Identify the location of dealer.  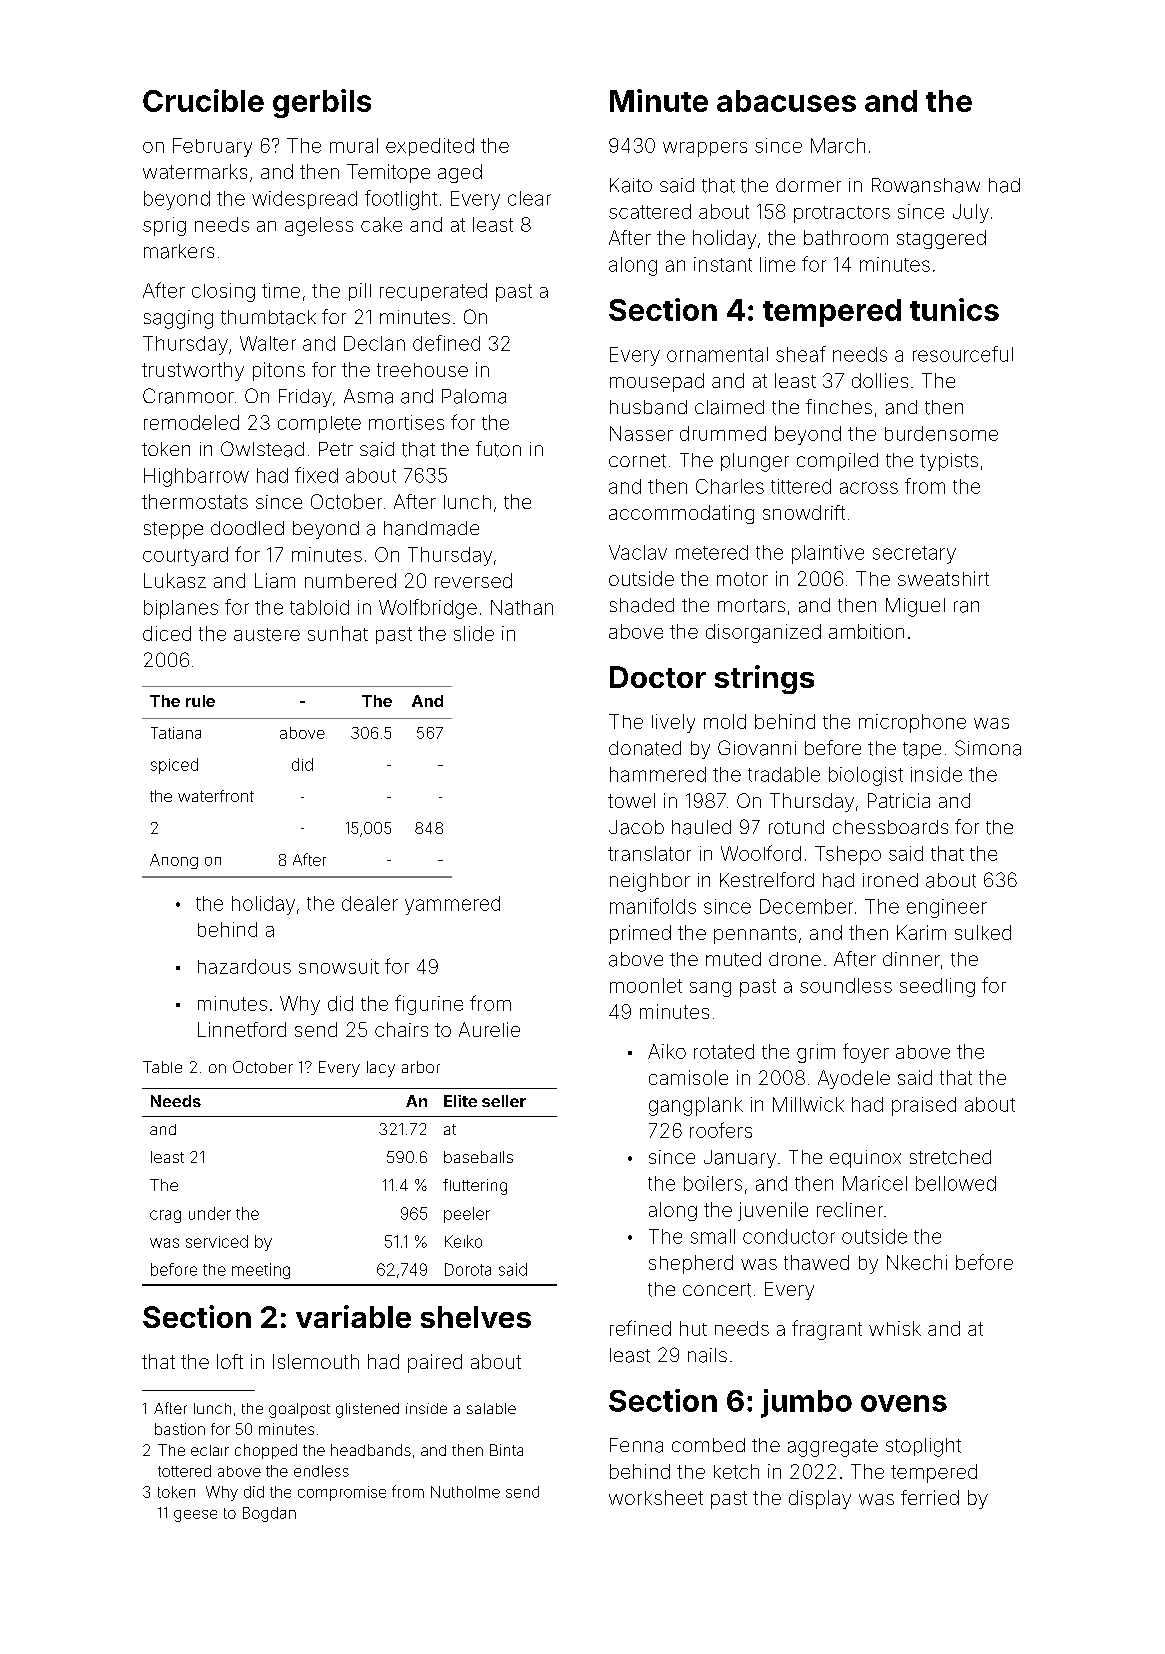
(370, 903).
